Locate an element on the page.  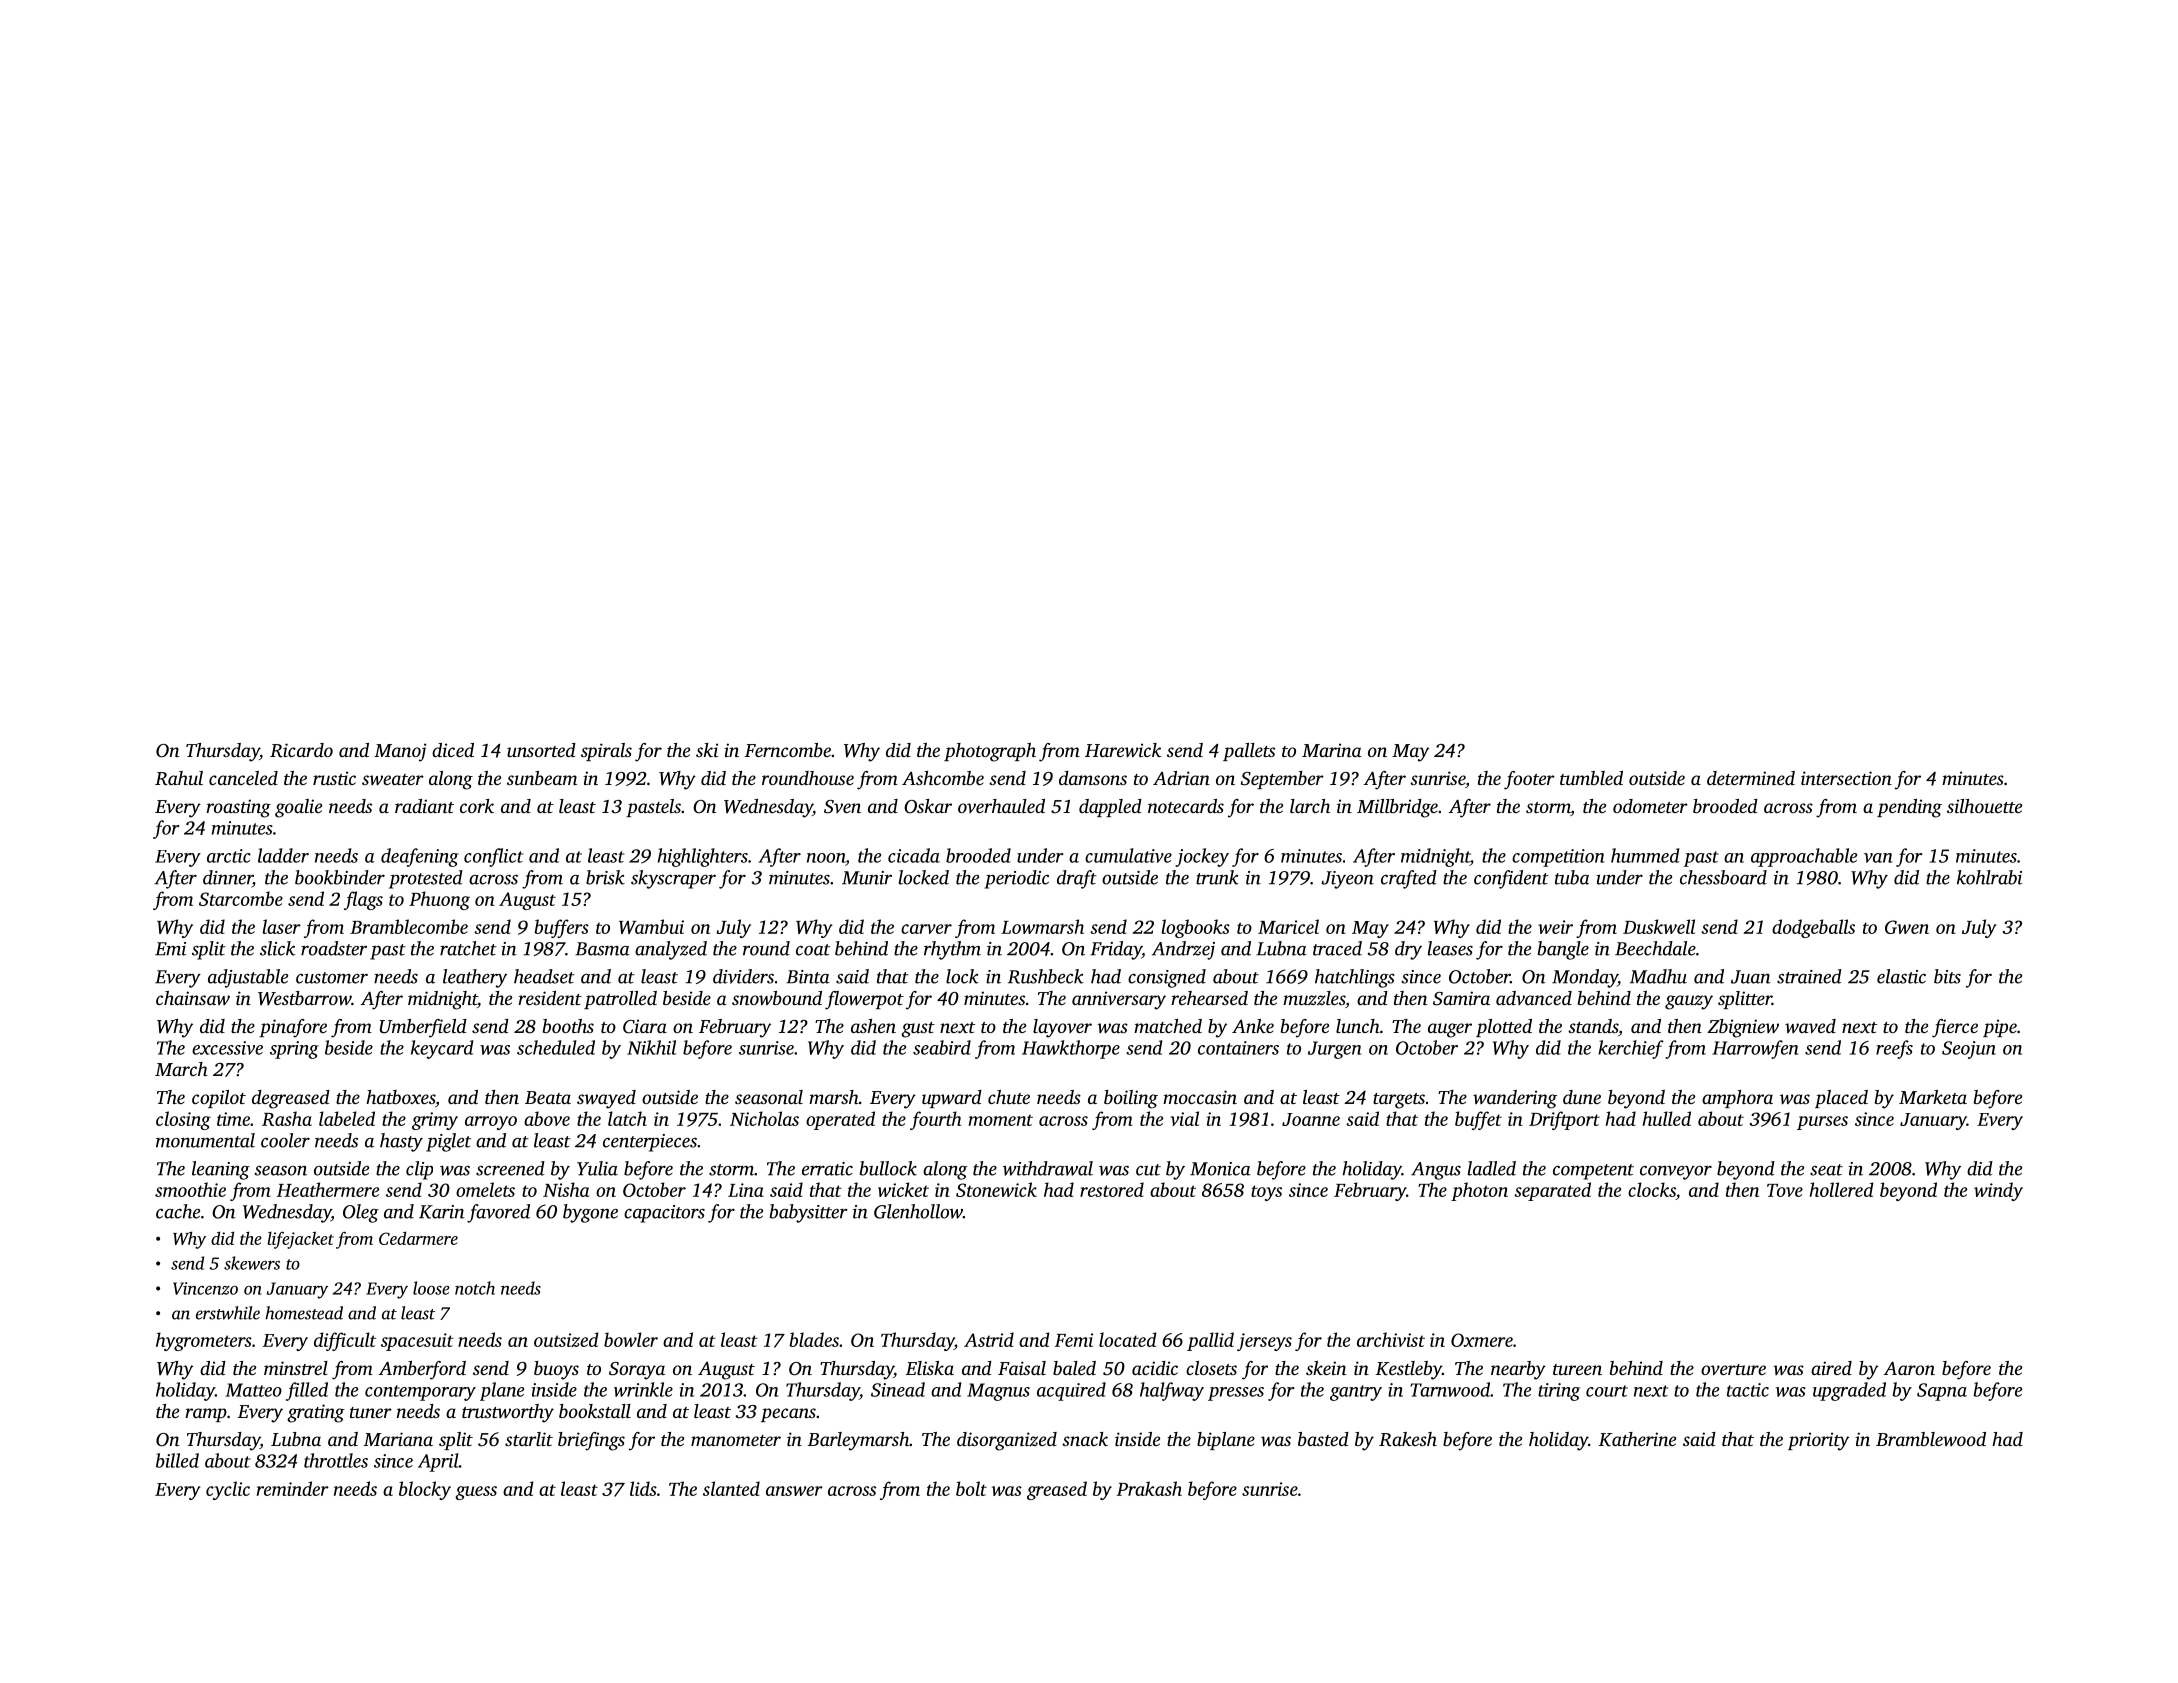
kohlrabi is located at coordinates (1989, 877).
